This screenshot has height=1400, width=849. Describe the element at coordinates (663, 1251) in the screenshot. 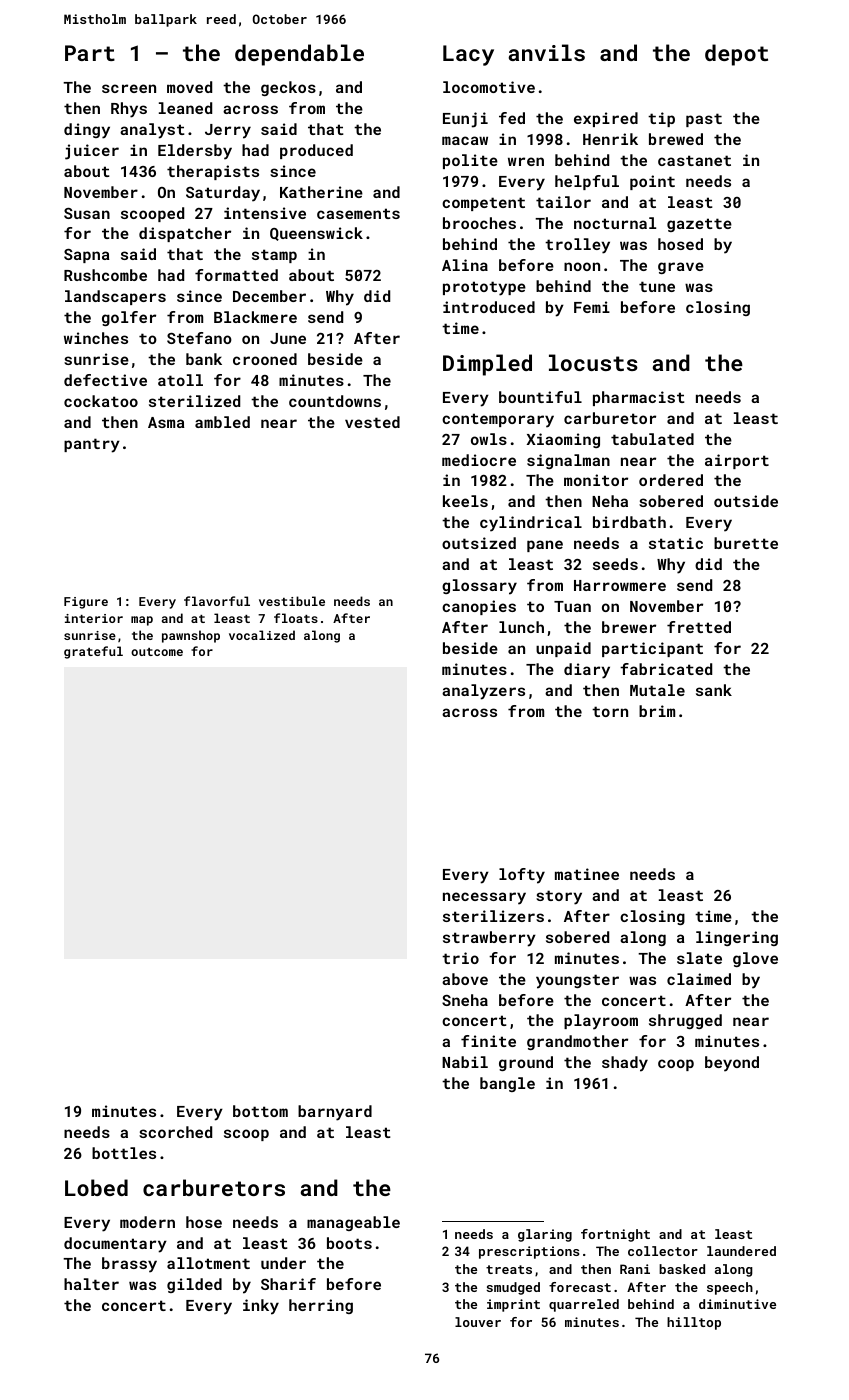

I see `collector` at that location.
